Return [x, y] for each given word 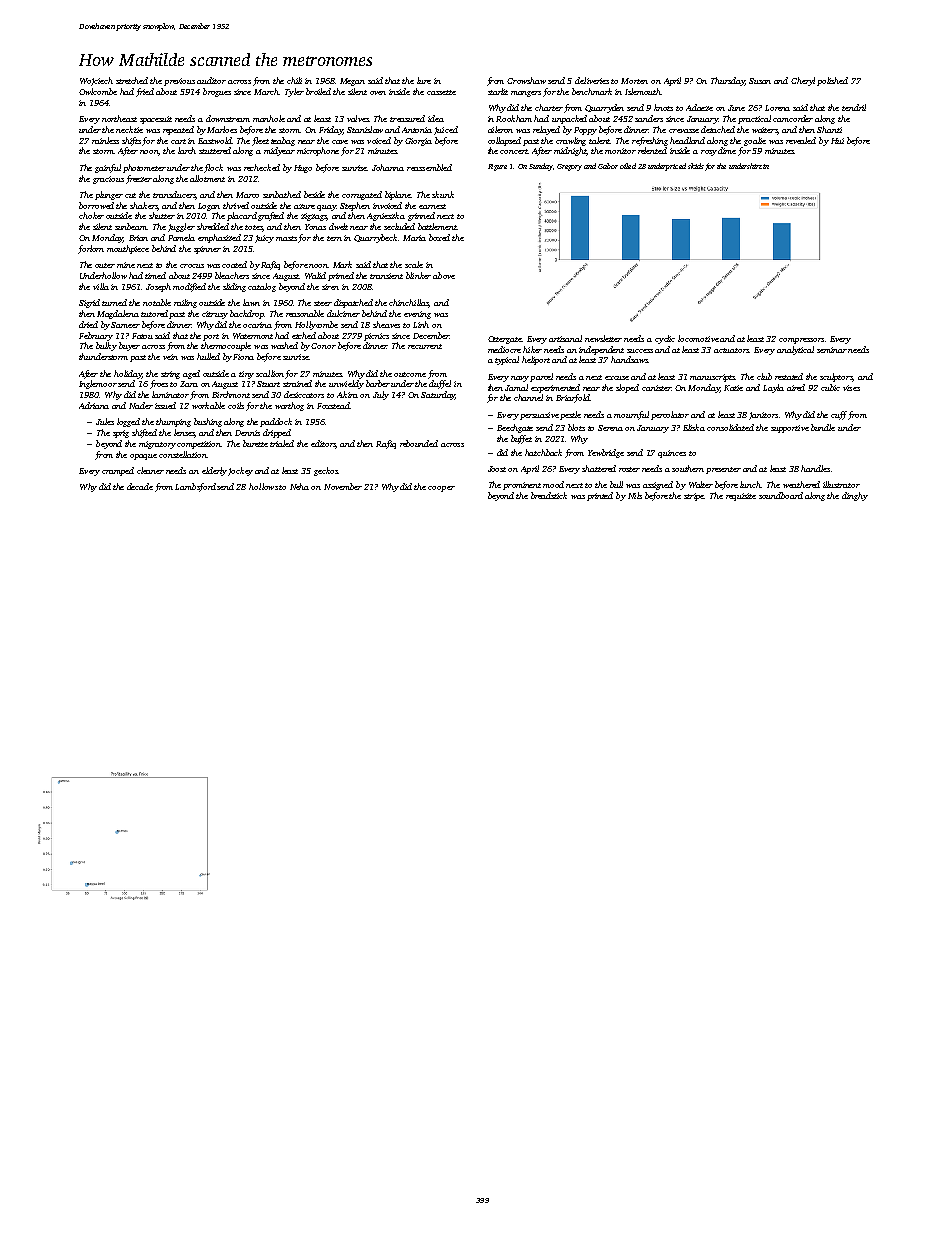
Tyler [294, 92]
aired [796, 387]
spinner [207, 250]
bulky [106, 346]
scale [414, 264]
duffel [440, 384]
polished [832, 81]
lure [424, 80]
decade [140, 486]
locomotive [698, 338]
